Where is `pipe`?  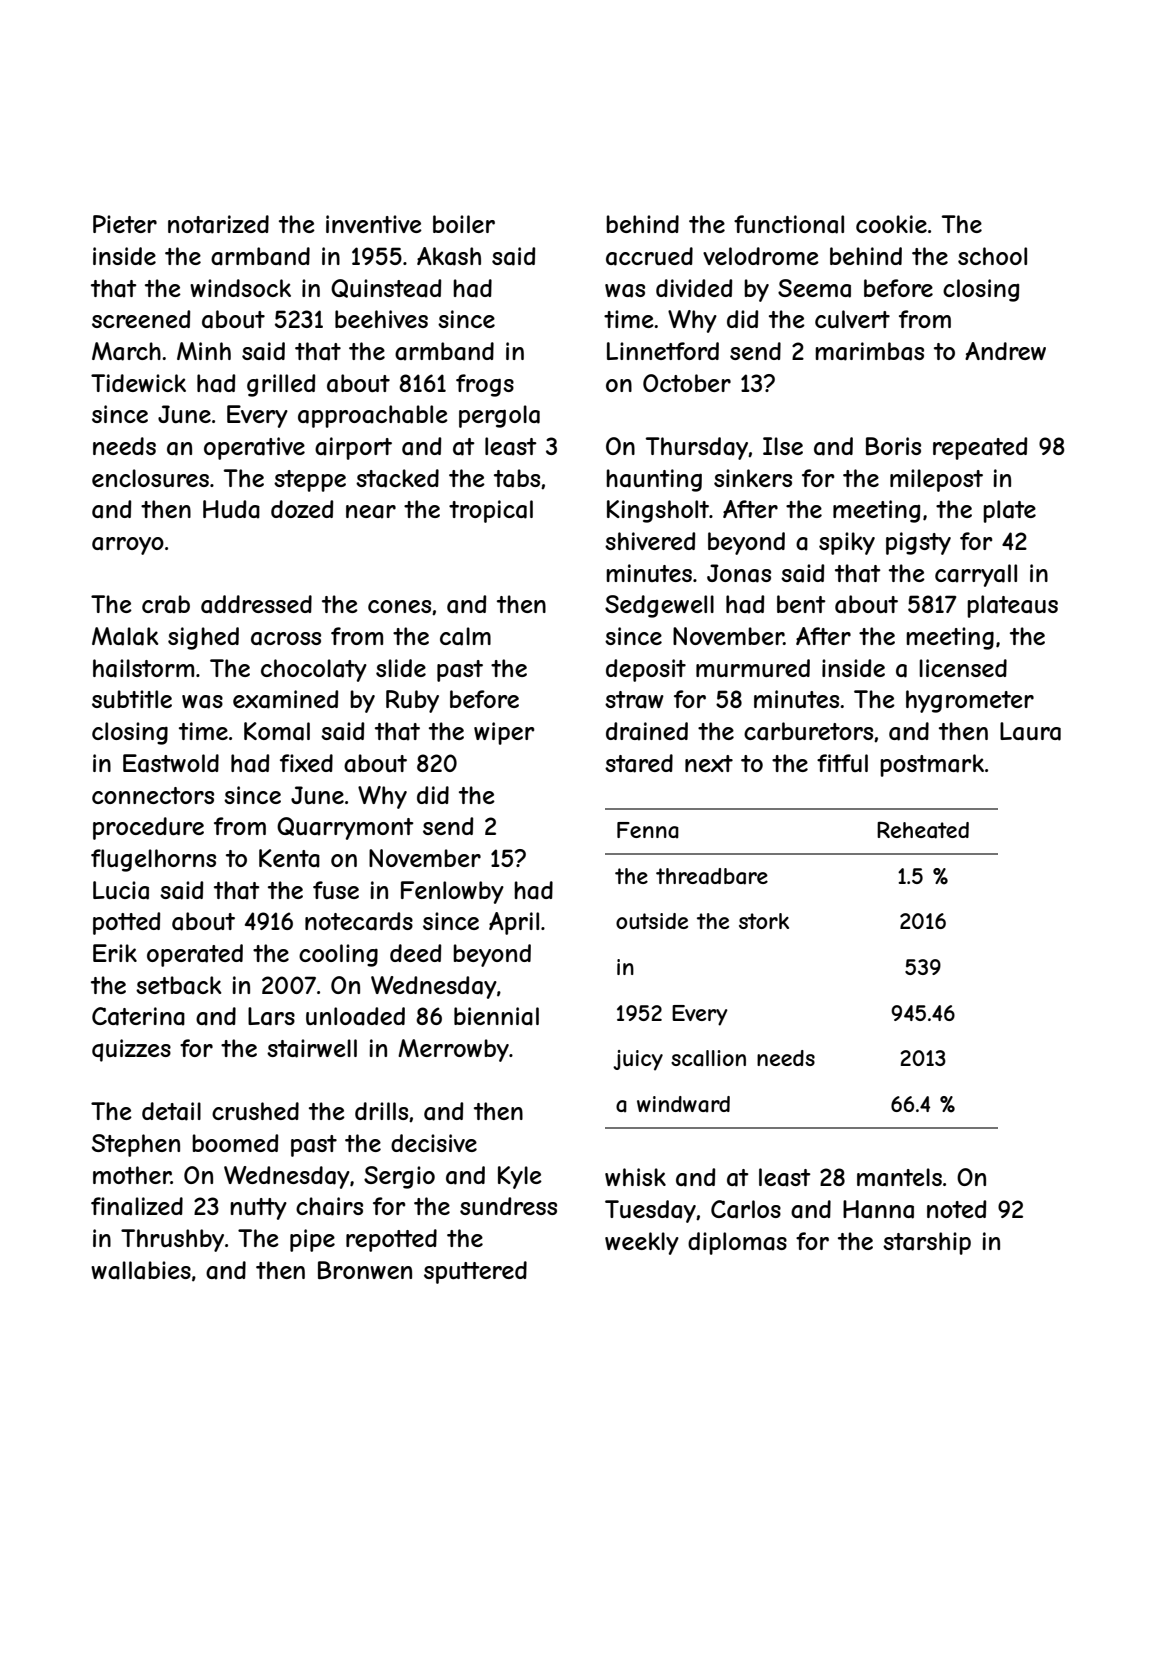
pipe is located at coordinates (312, 1240).
